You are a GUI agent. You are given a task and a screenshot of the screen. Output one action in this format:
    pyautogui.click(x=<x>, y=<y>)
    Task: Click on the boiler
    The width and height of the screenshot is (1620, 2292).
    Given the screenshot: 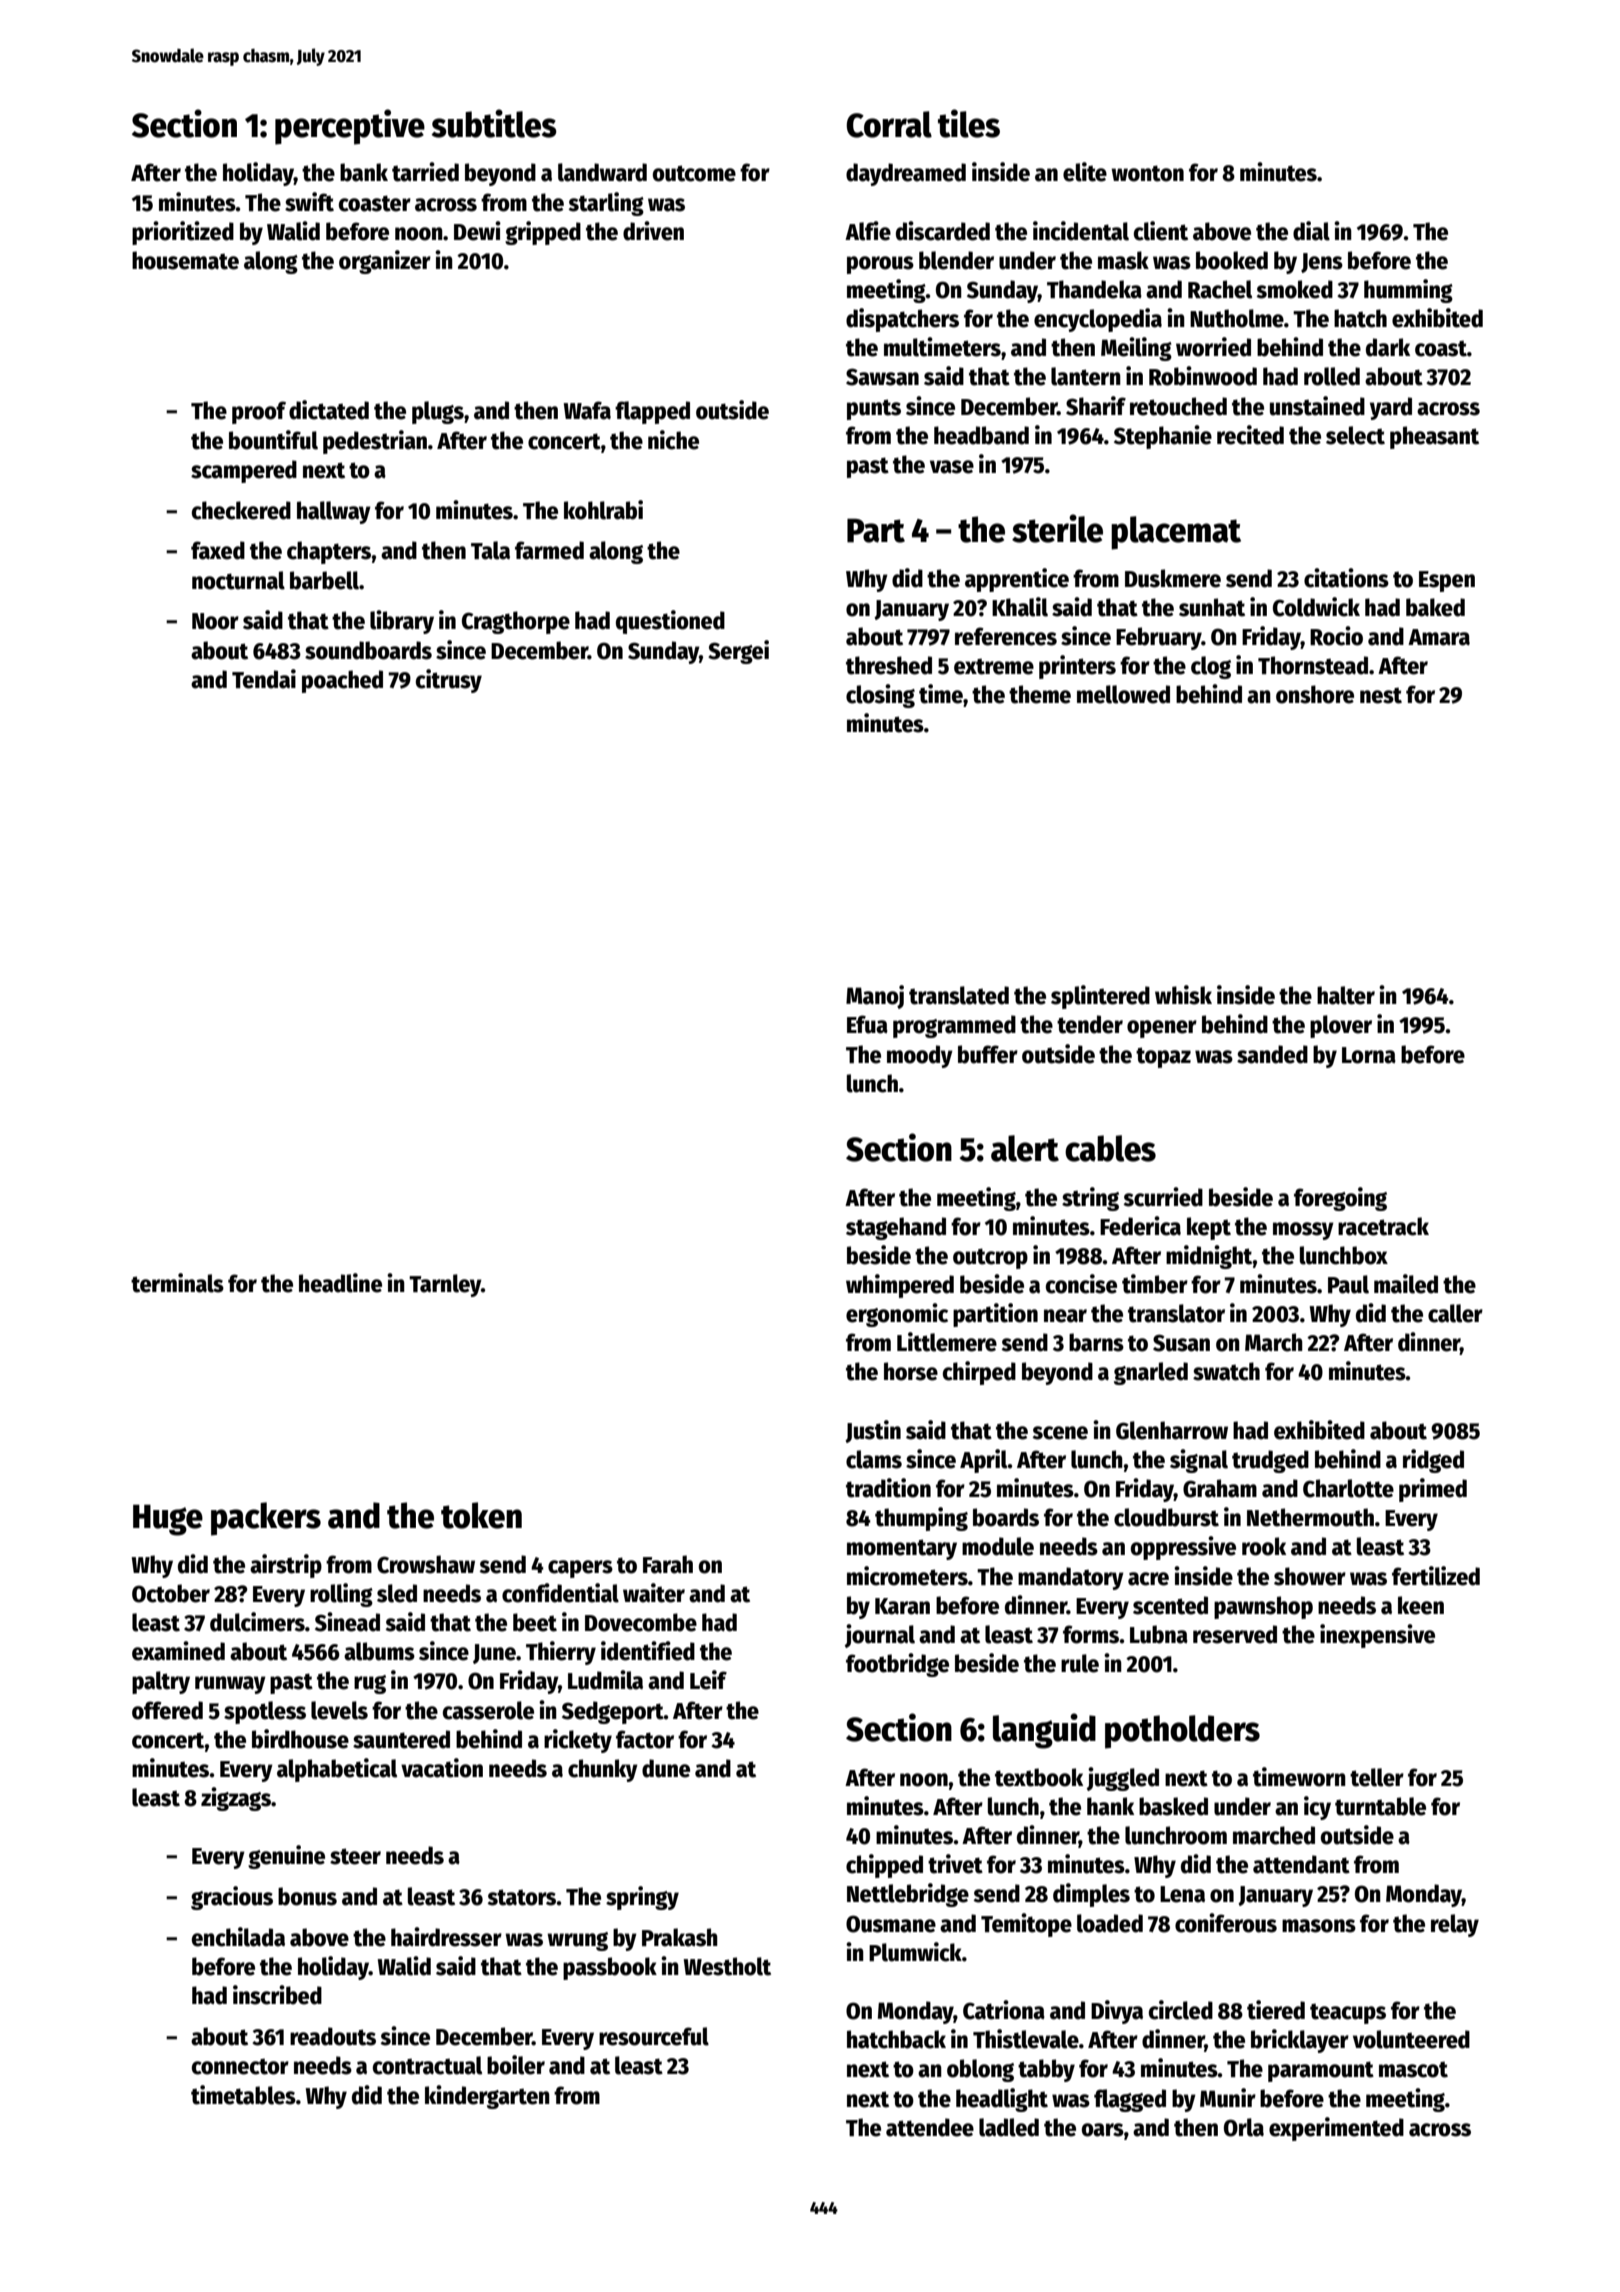 What is the action you would take?
    pyautogui.click(x=516, y=2065)
